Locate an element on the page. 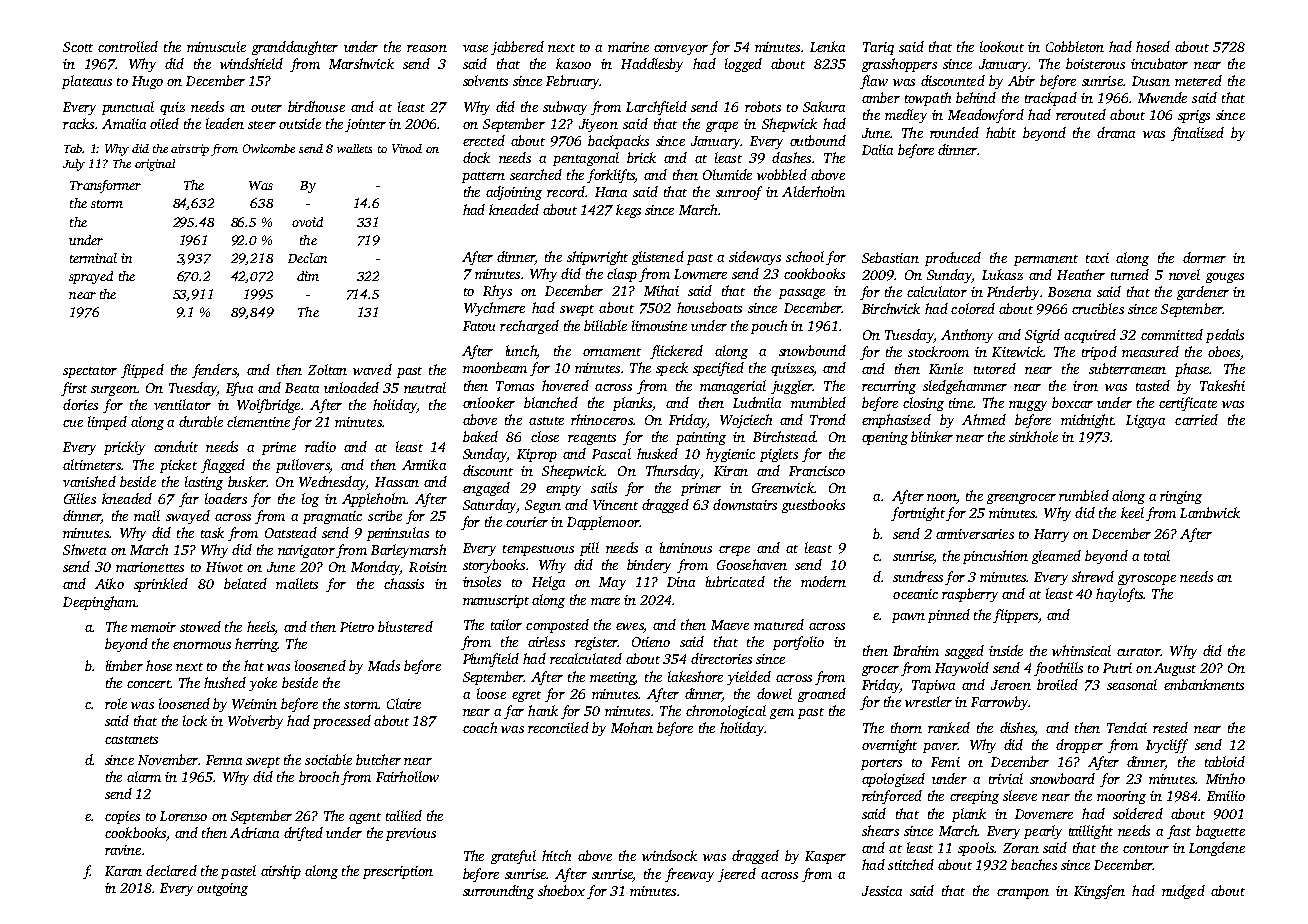 The height and width of the page is (924, 1308). chronological is located at coordinates (726, 712).
